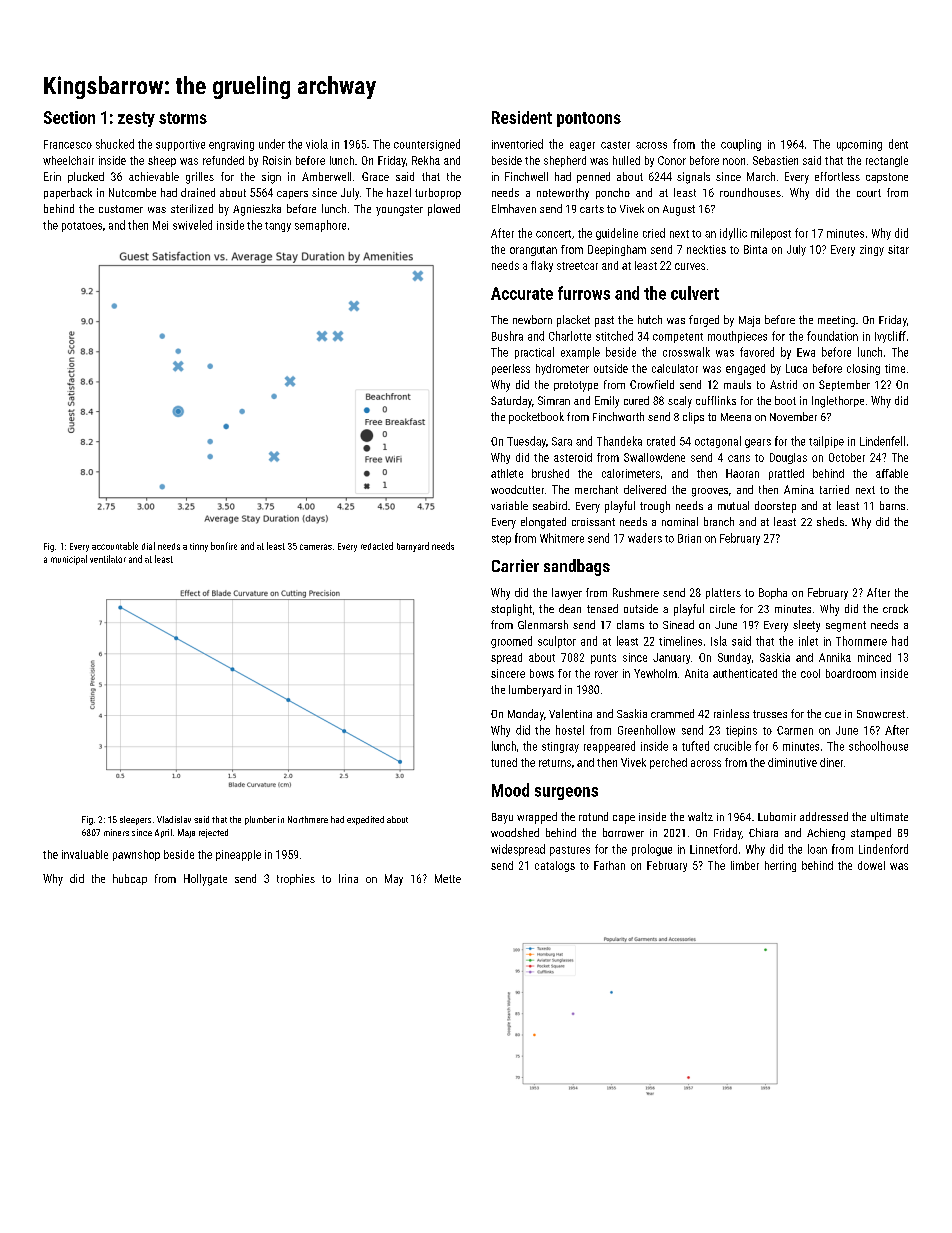  What do you see at coordinates (543, 523) in the screenshot?
I see `elongated` at bounding box center [543, 523].
